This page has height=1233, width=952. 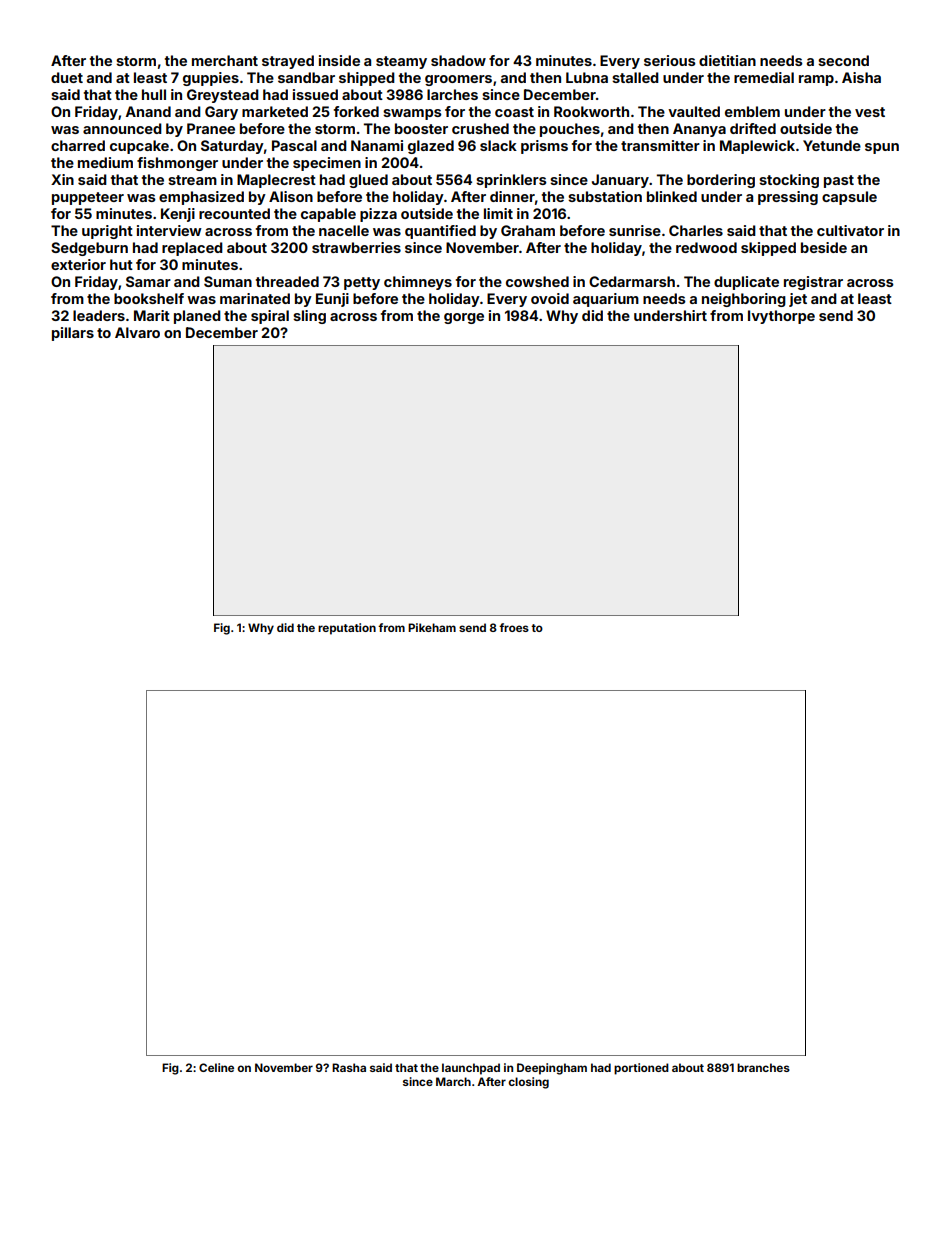 What do you see at coordinates (870, 112) in the page?
I see `vest` at bounding box center [870, 112].
